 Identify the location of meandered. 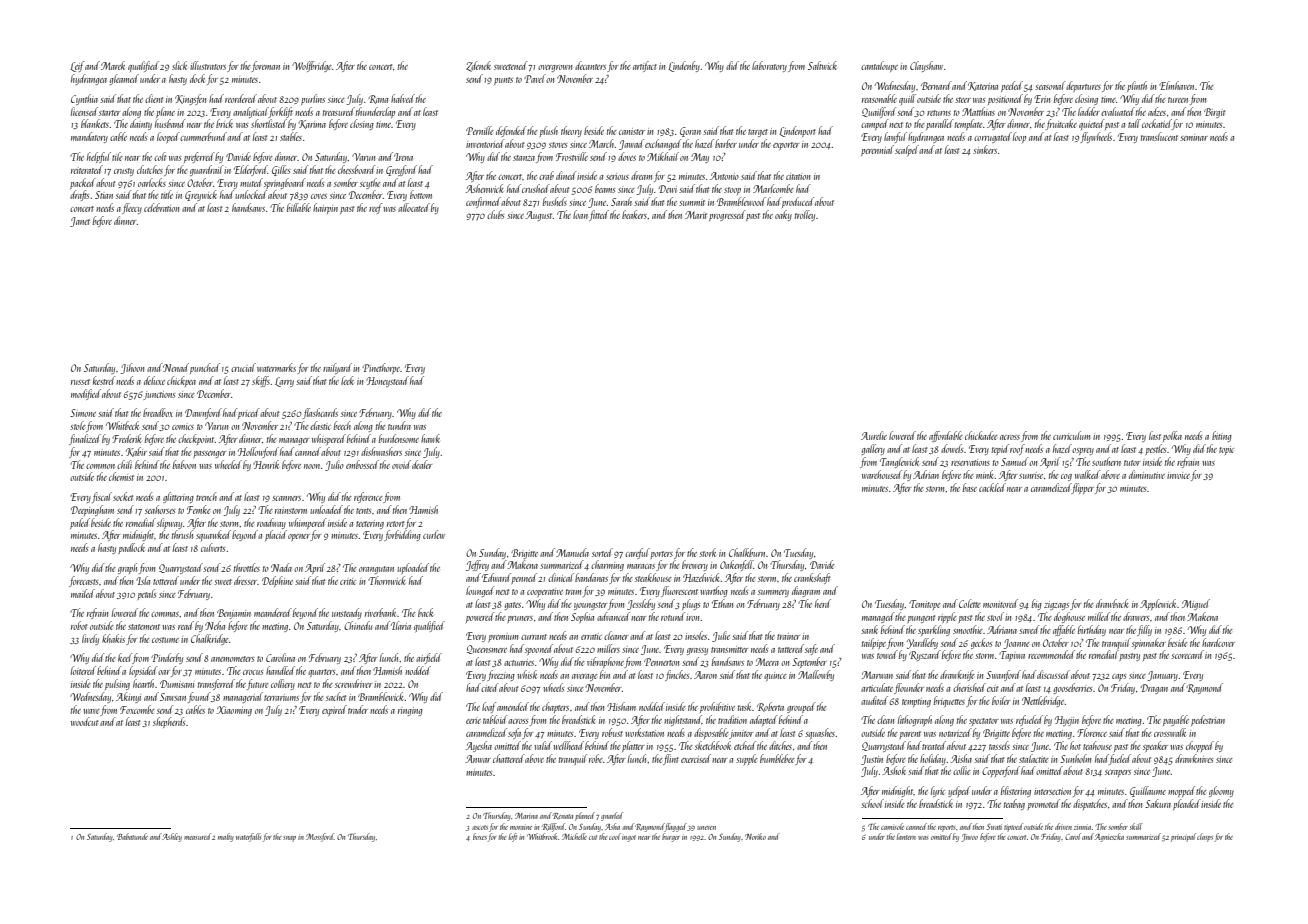
(273, 612).
